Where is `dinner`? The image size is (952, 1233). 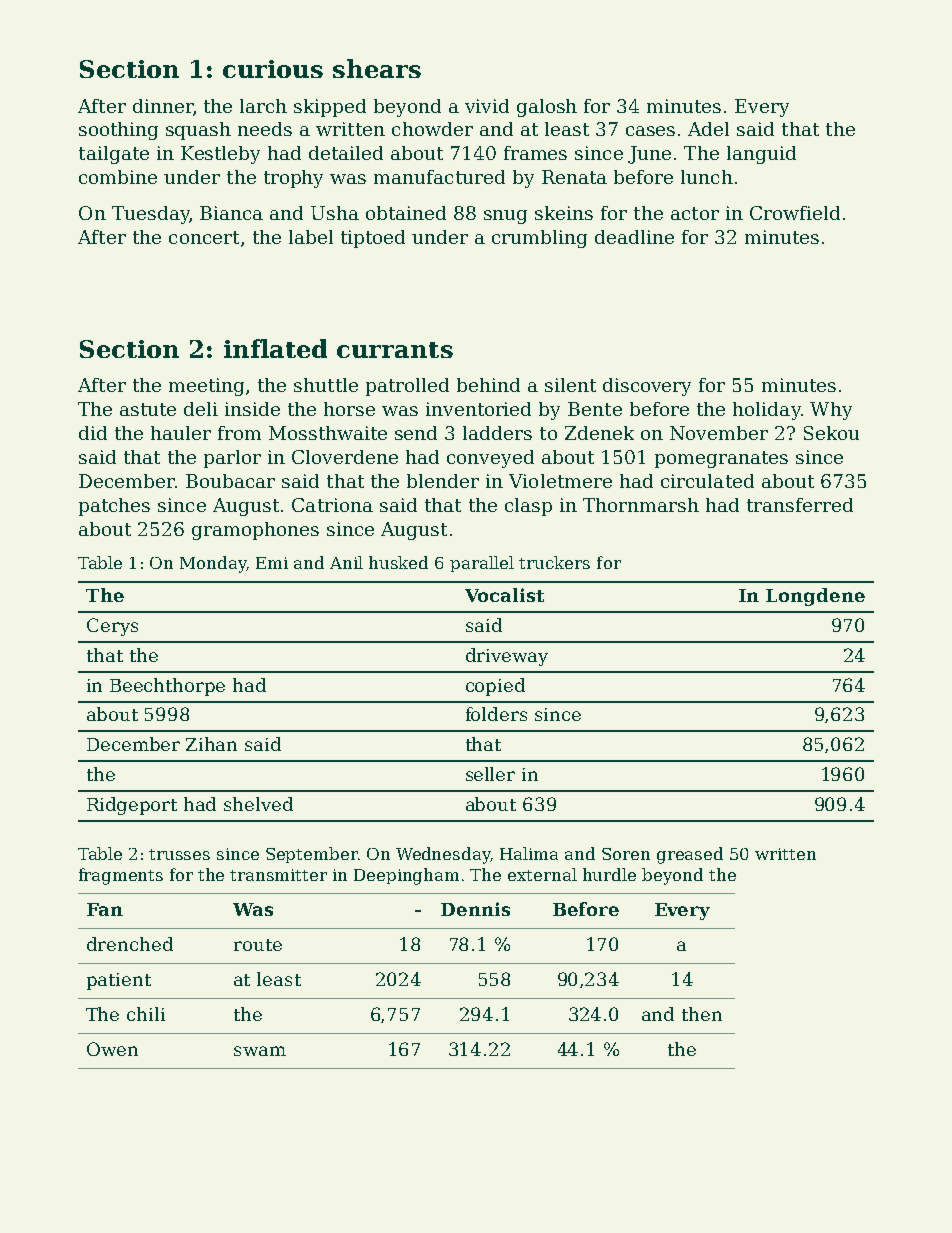 dinner is located at coordinates (163, 106).
